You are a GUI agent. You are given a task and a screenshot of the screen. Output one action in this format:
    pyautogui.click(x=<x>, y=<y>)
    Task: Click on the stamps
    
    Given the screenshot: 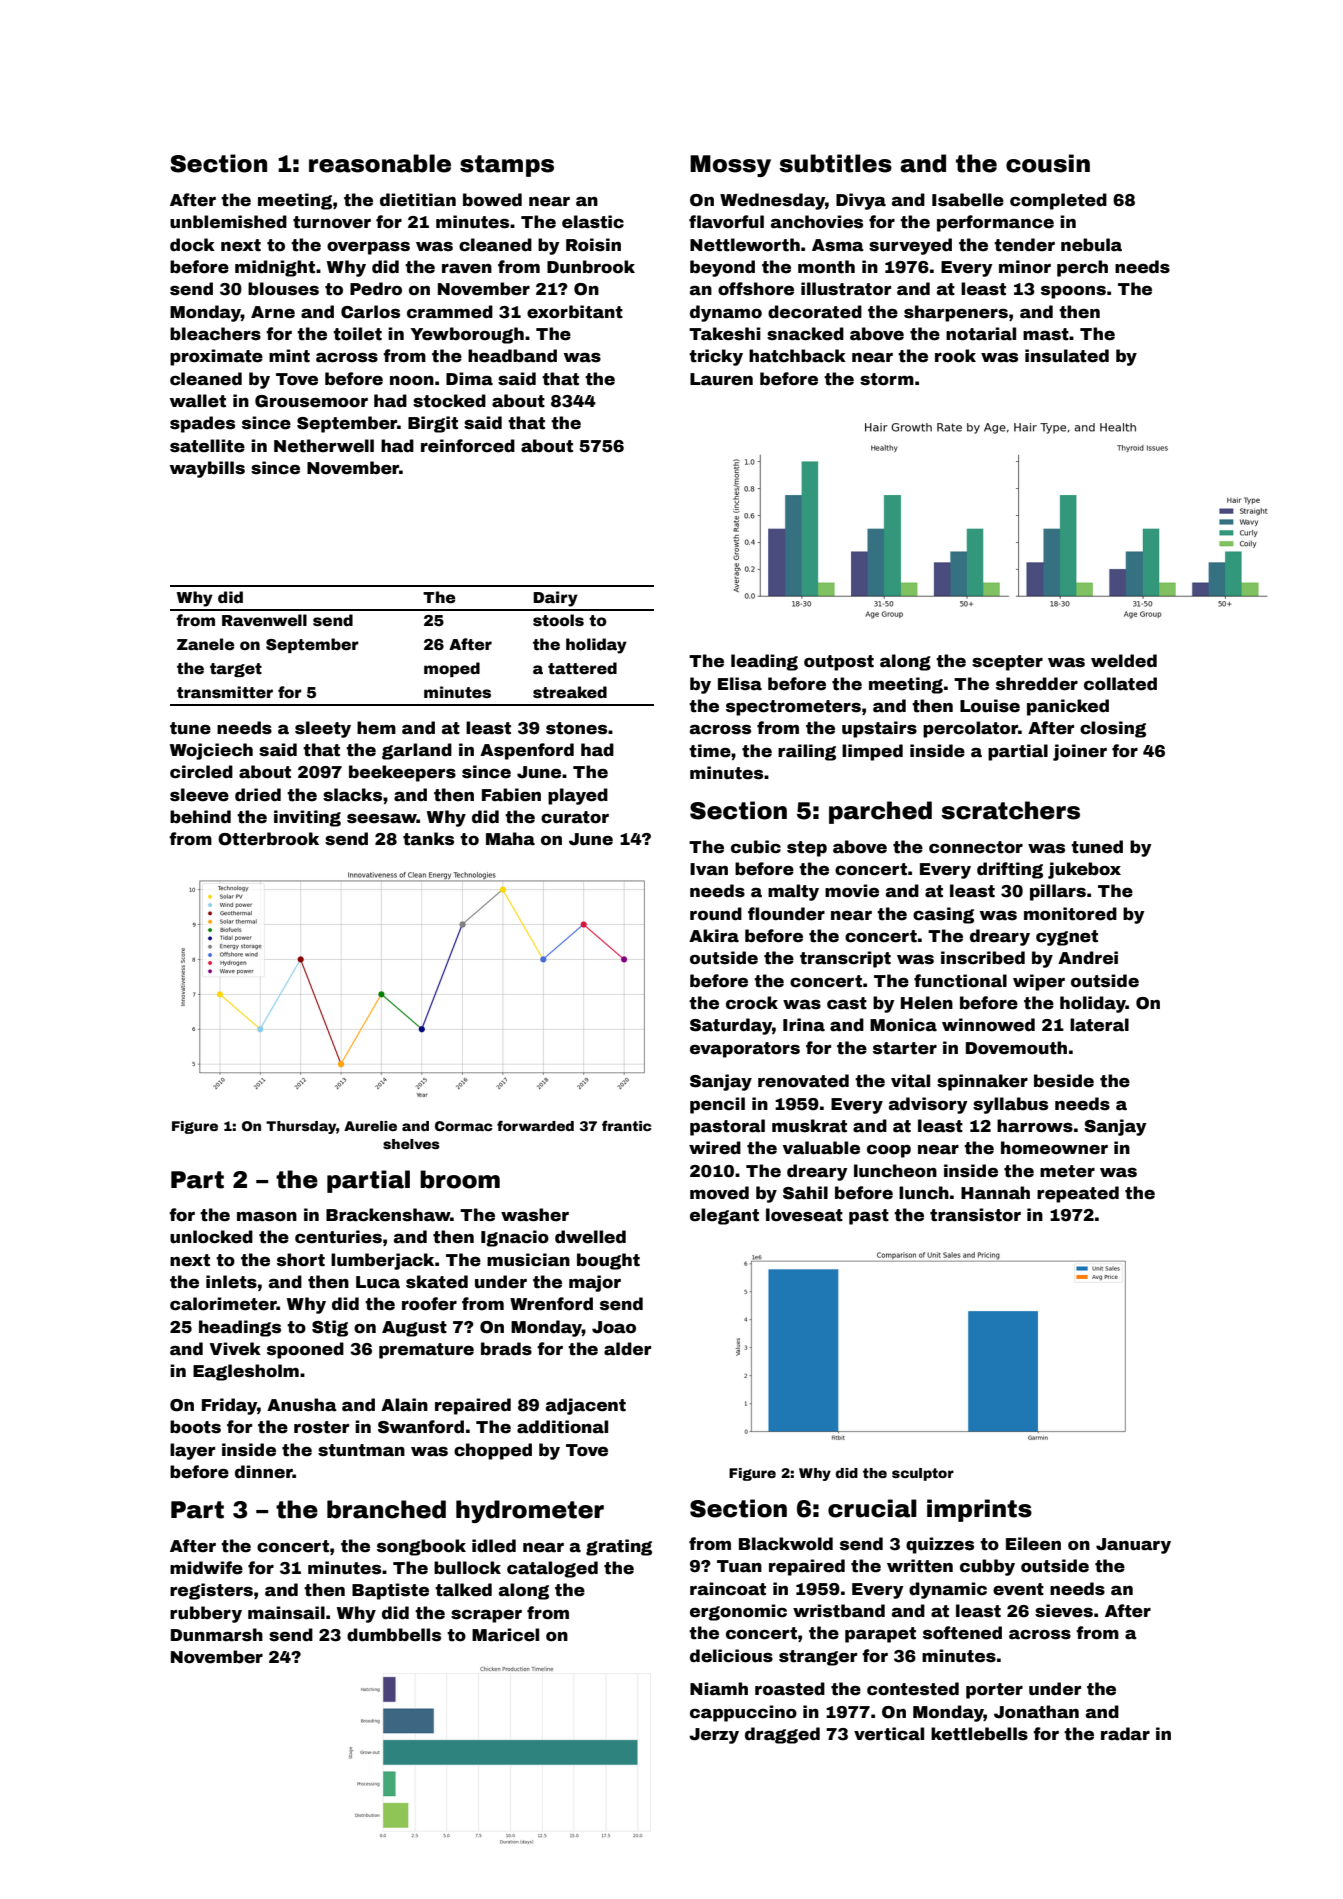 What is the action you would take?
    pyautogui.click(x=507, y=166)
